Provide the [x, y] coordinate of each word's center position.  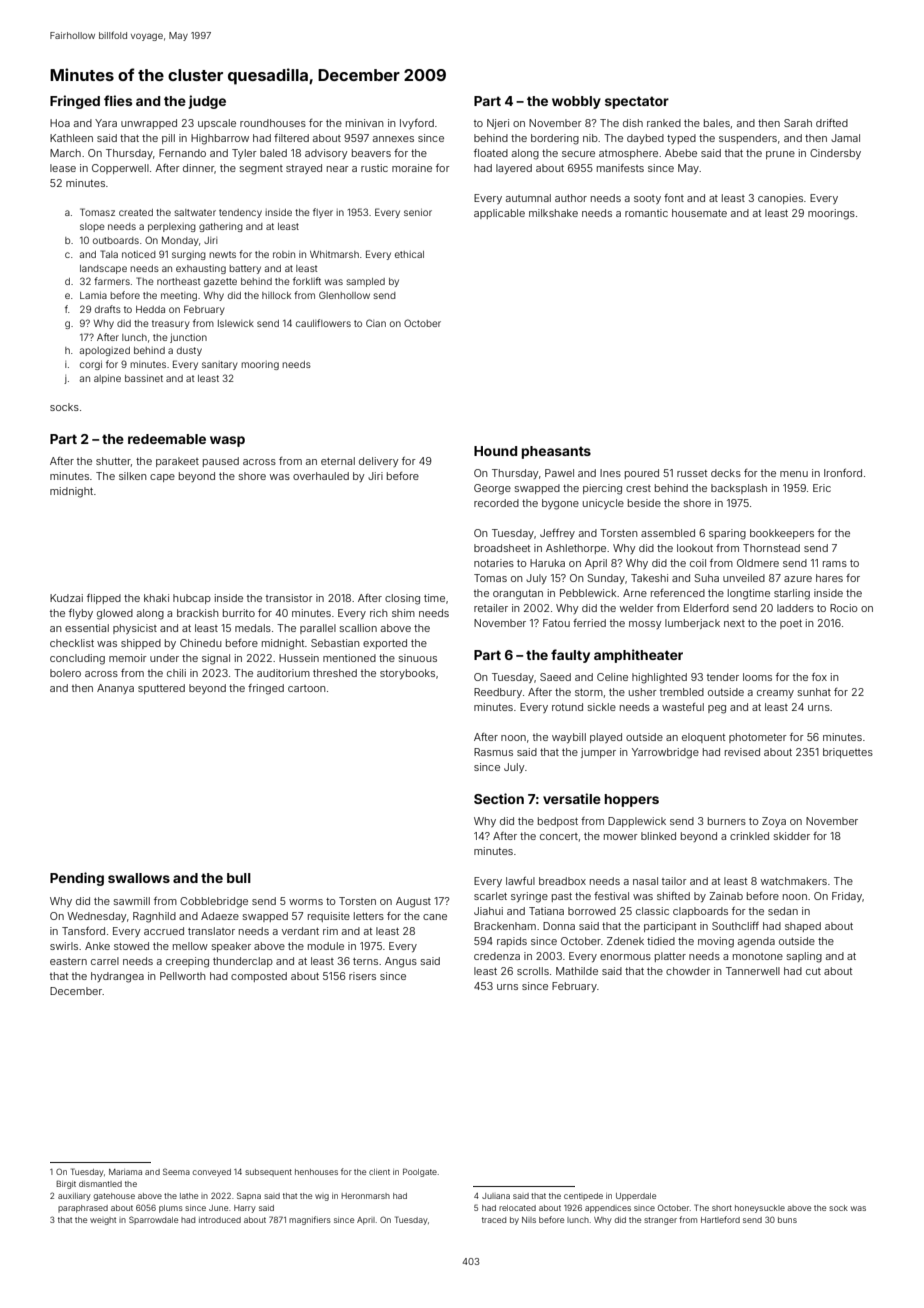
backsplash [739, 489]
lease [63, 168]
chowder [688, 971]
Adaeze [220, 916]
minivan [364, 123]
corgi [91, 365]
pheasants [556, 452]
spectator [637, 102]
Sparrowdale [153, 1220]
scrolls [533, 971]
